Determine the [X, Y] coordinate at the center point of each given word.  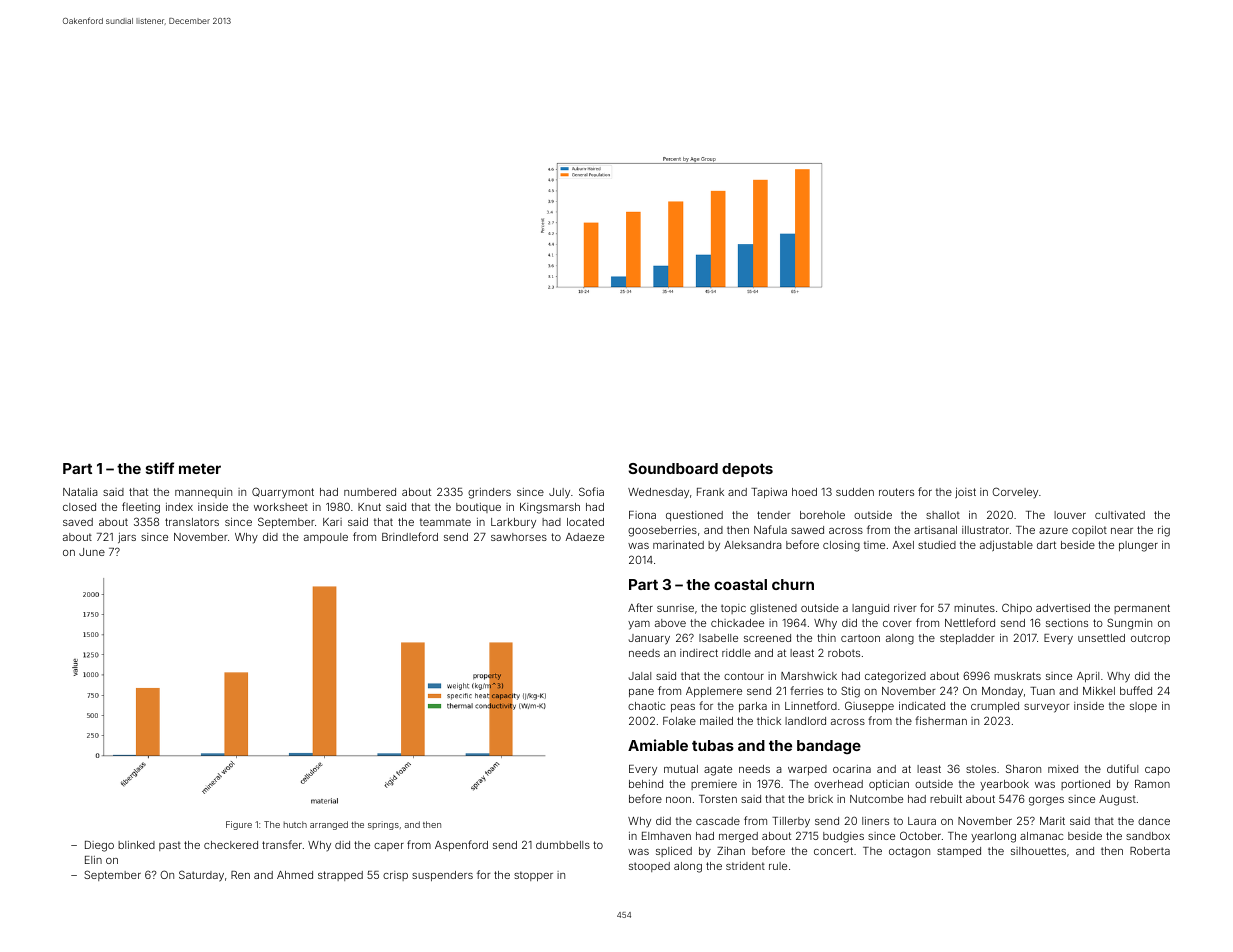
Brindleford [410, 536]
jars [127, 538]
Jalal [640, 676]
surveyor [1047, 708]
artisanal [935, 530]
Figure [239, 825]
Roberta [1150, 851]
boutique [478, 508]
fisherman [941, 720]
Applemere [714, 692]
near [1122, 531]
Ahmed [295, 875]
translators [192, 522]
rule [778, 866]
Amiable [658, 745]
